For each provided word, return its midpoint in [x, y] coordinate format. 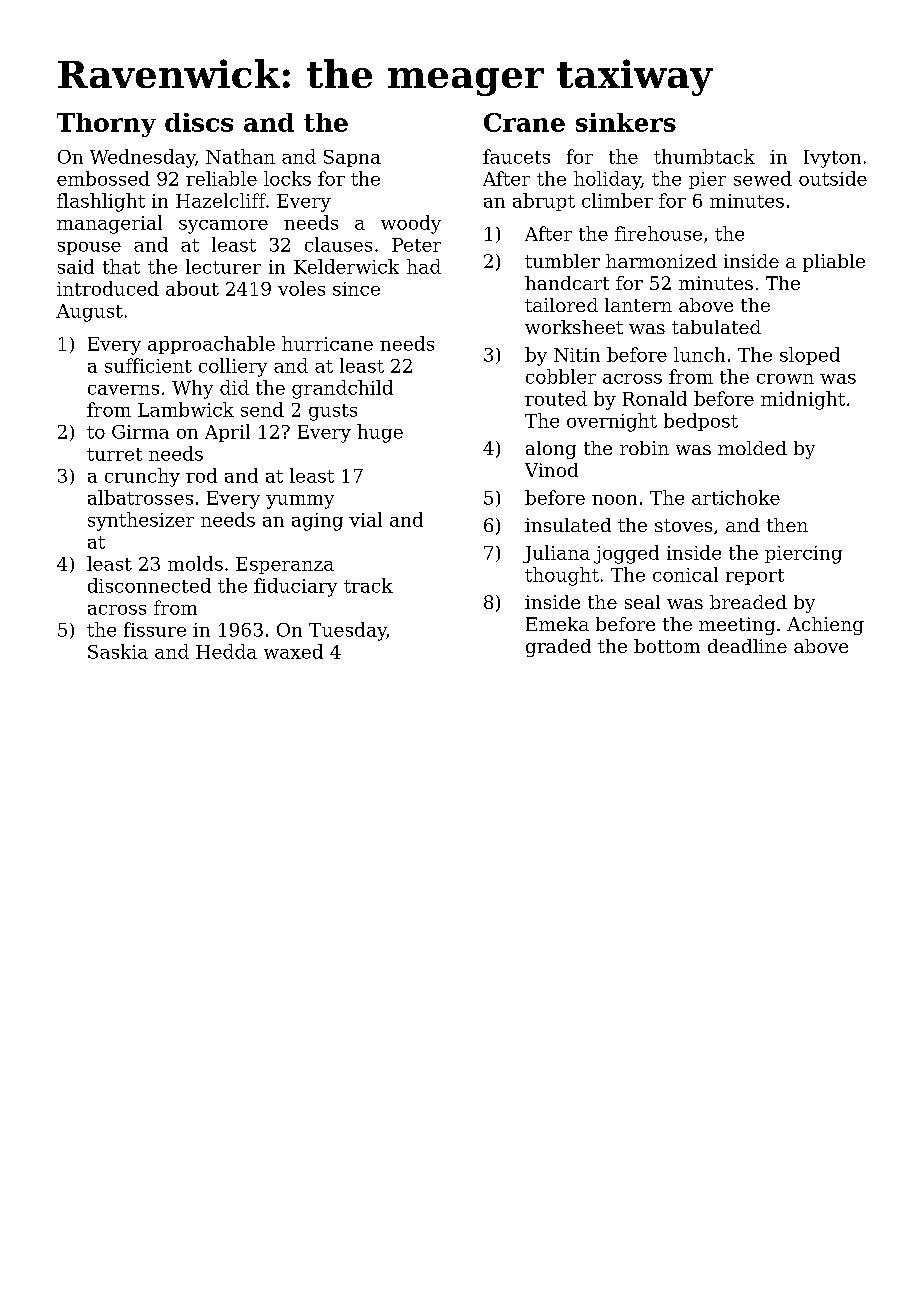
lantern [638, 305]
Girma [140, 432]
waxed [293, 651]
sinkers [626, 122]
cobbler [561, 376]
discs [199, 122]
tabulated [716, 327]
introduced [108, 288]
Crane [524, 122]
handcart [567, 283]
